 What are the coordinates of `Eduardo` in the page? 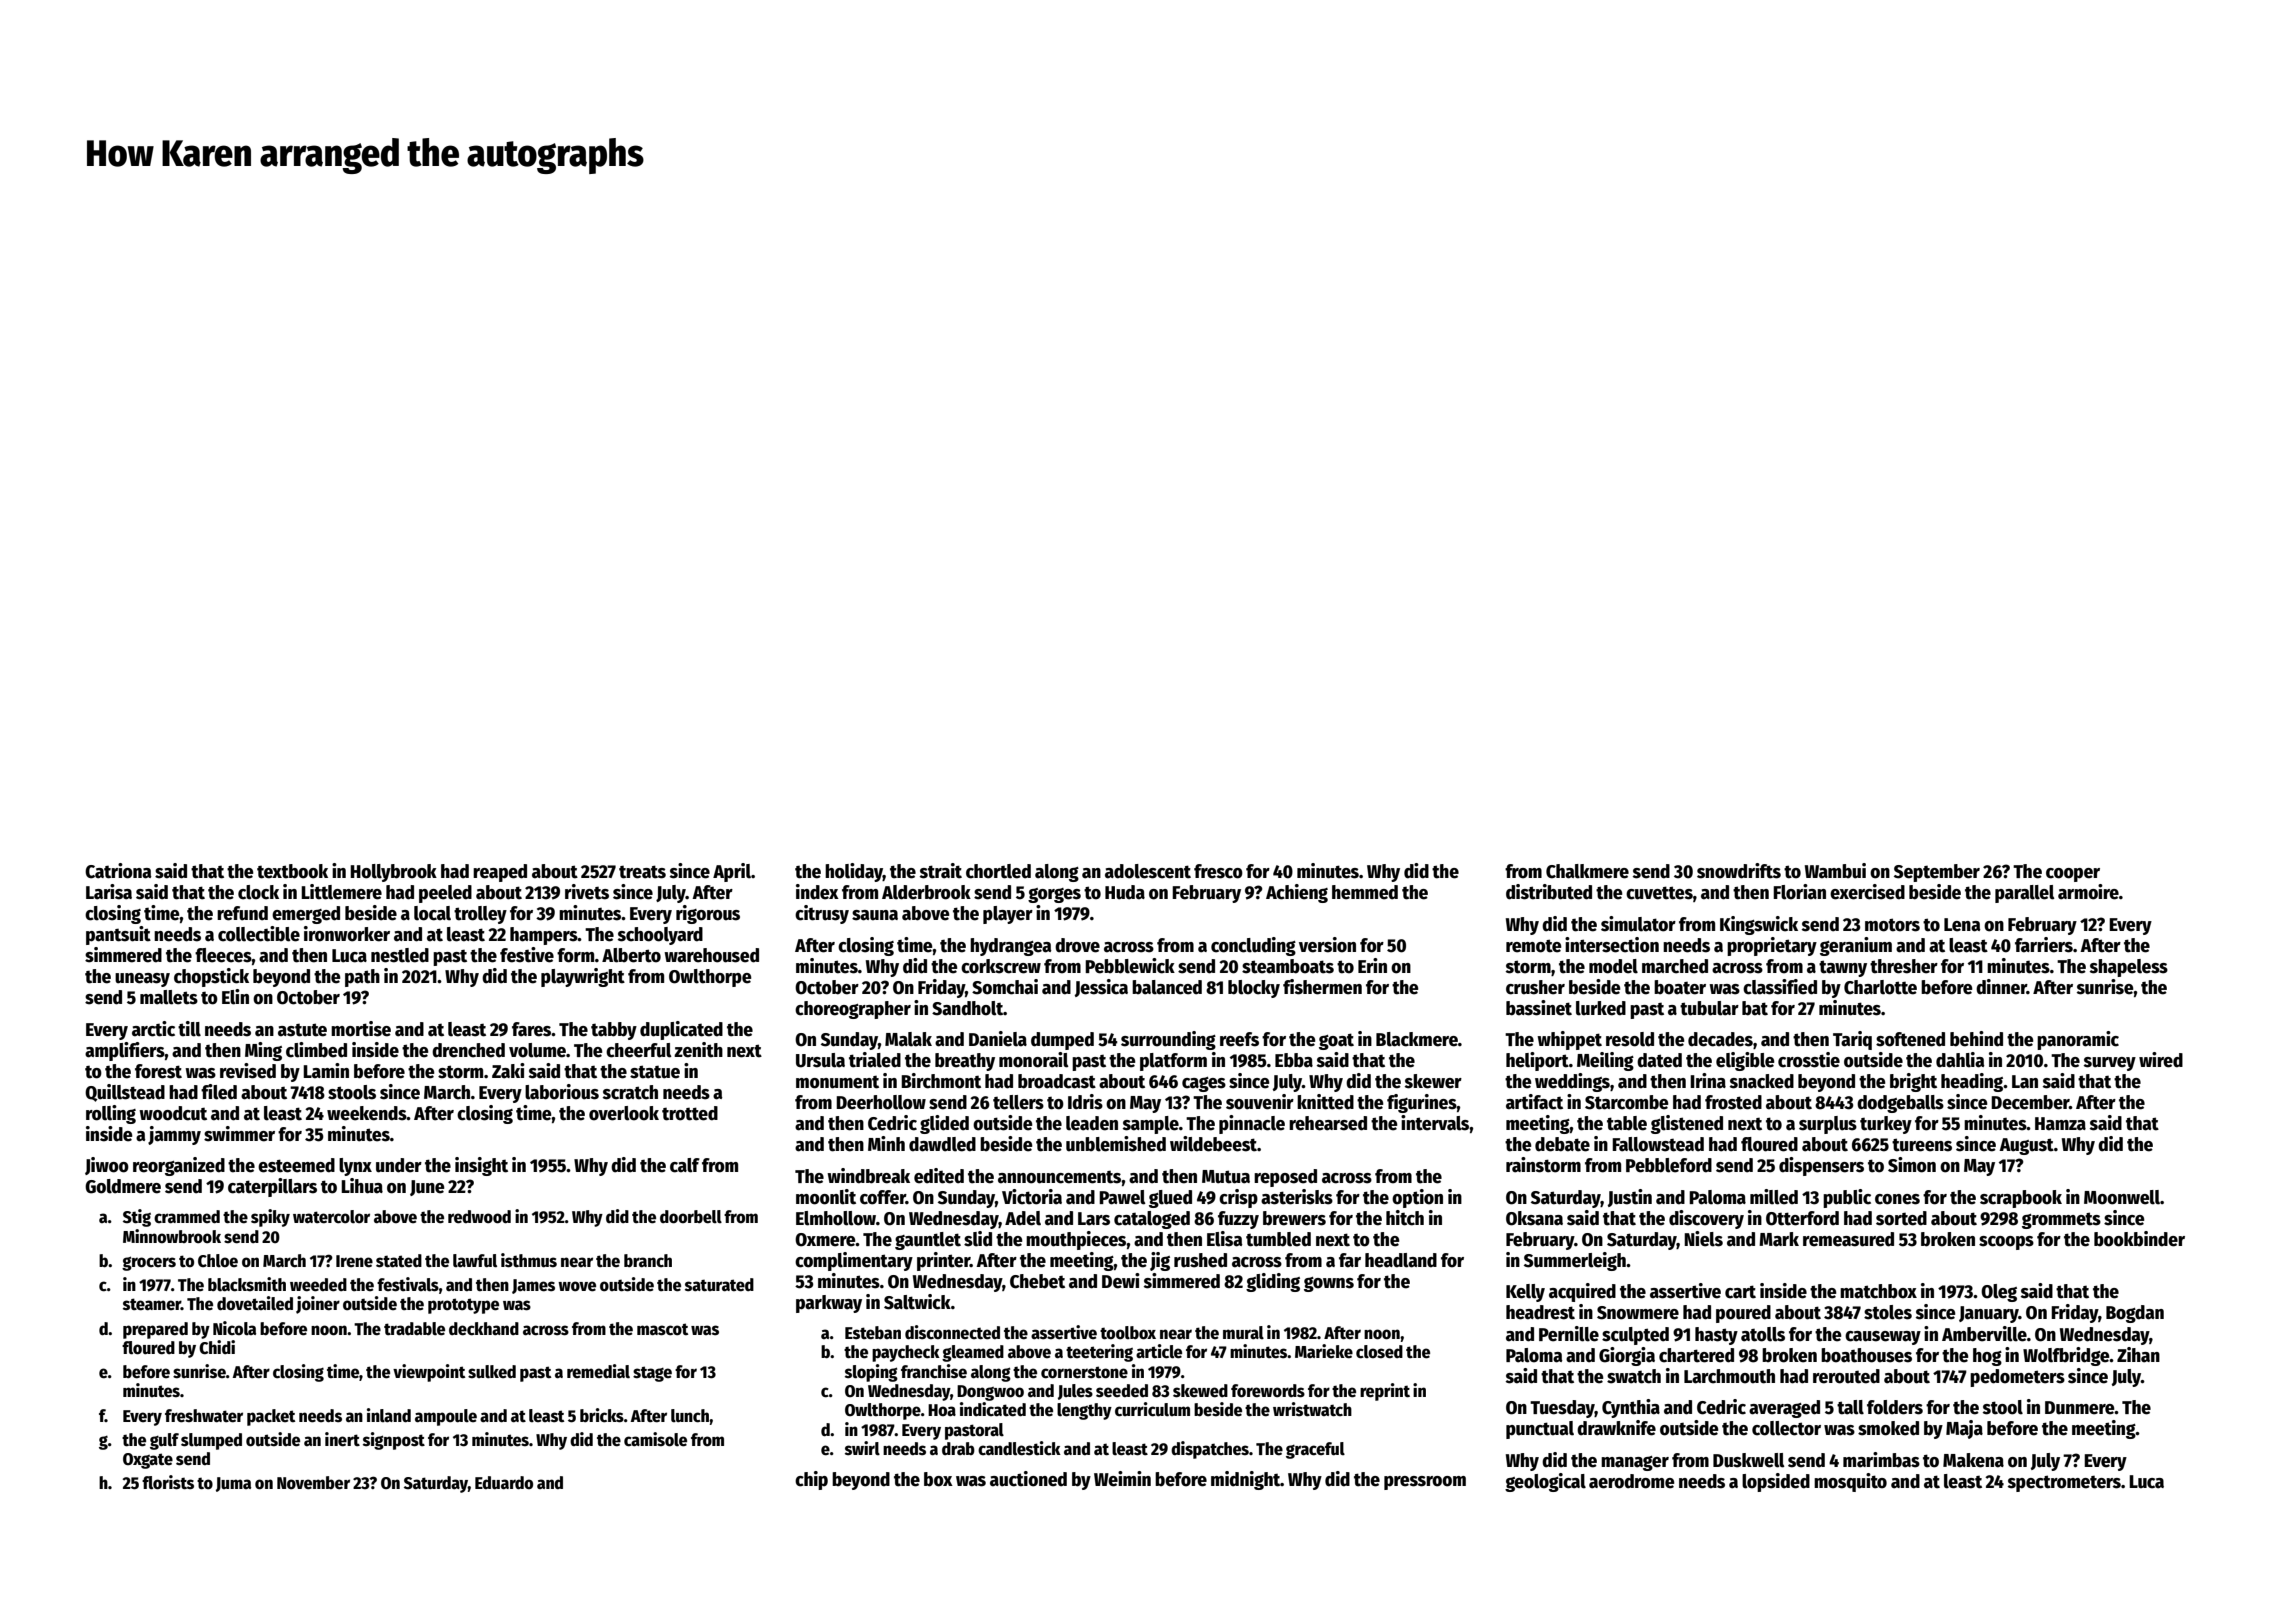 It's located at (504, 1483).
